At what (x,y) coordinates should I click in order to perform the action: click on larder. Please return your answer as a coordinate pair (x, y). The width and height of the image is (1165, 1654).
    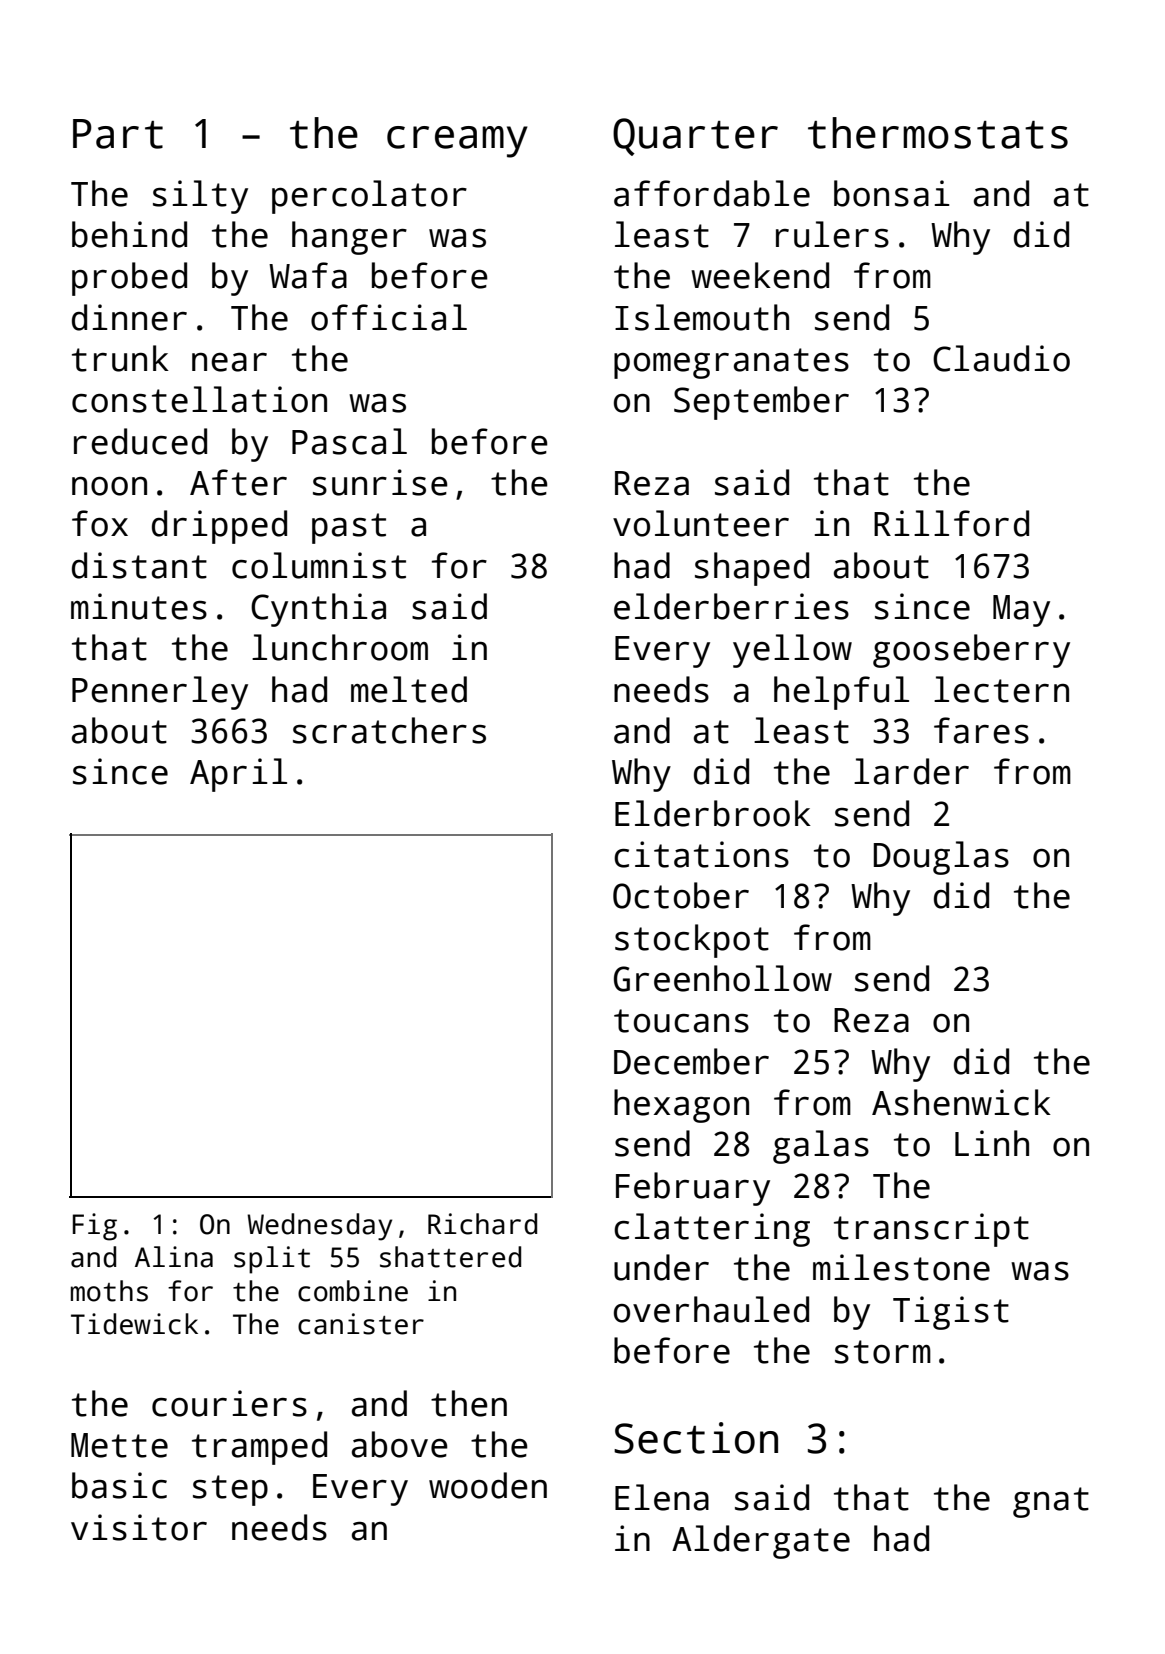
    Looking at the image, I should click on (911, 771).
